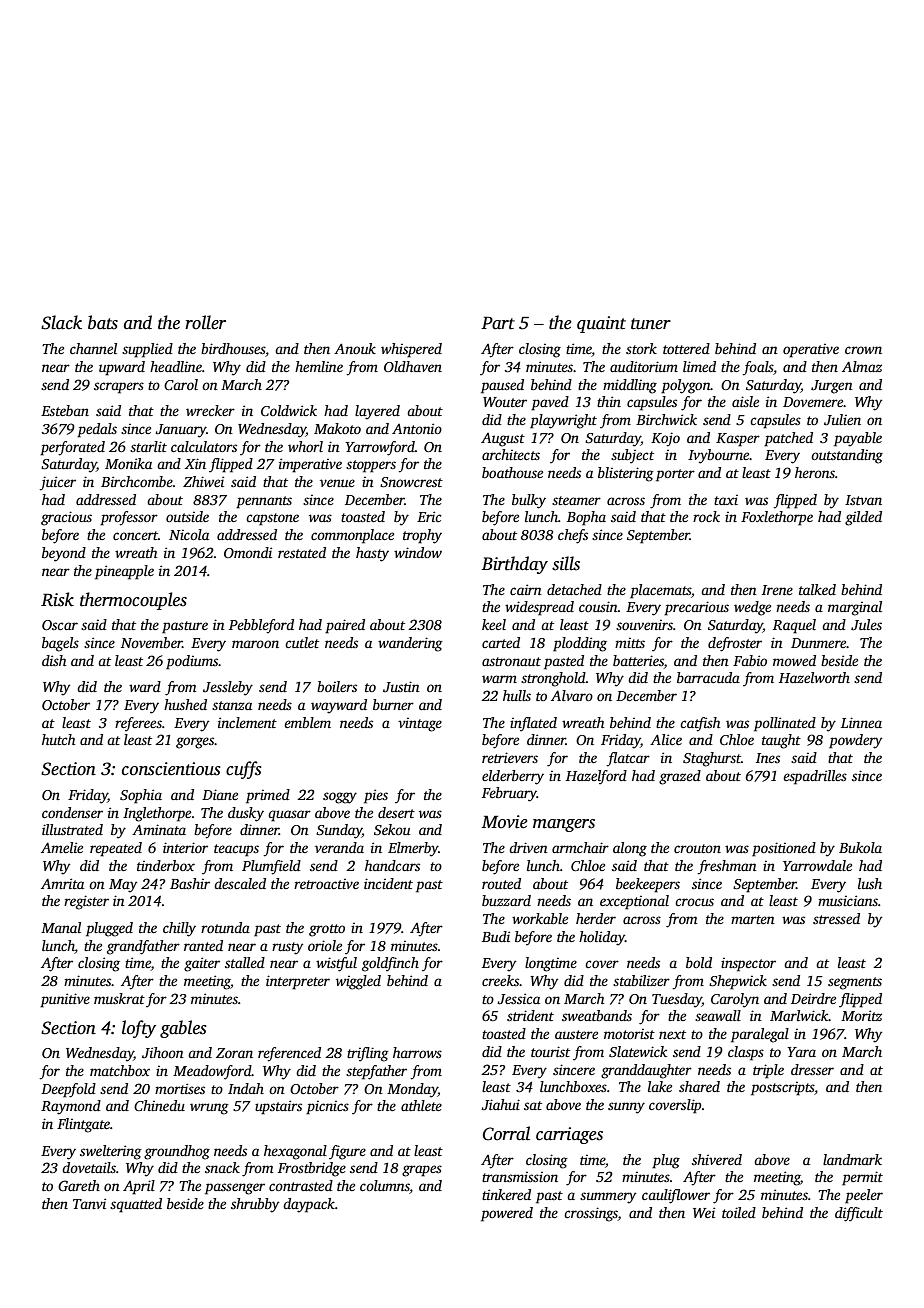 The width and height of the page is (924, 1308). What do you see at coordinates (179, 929) in the page?
I see `chilly` at bounding box center [179, 929].
